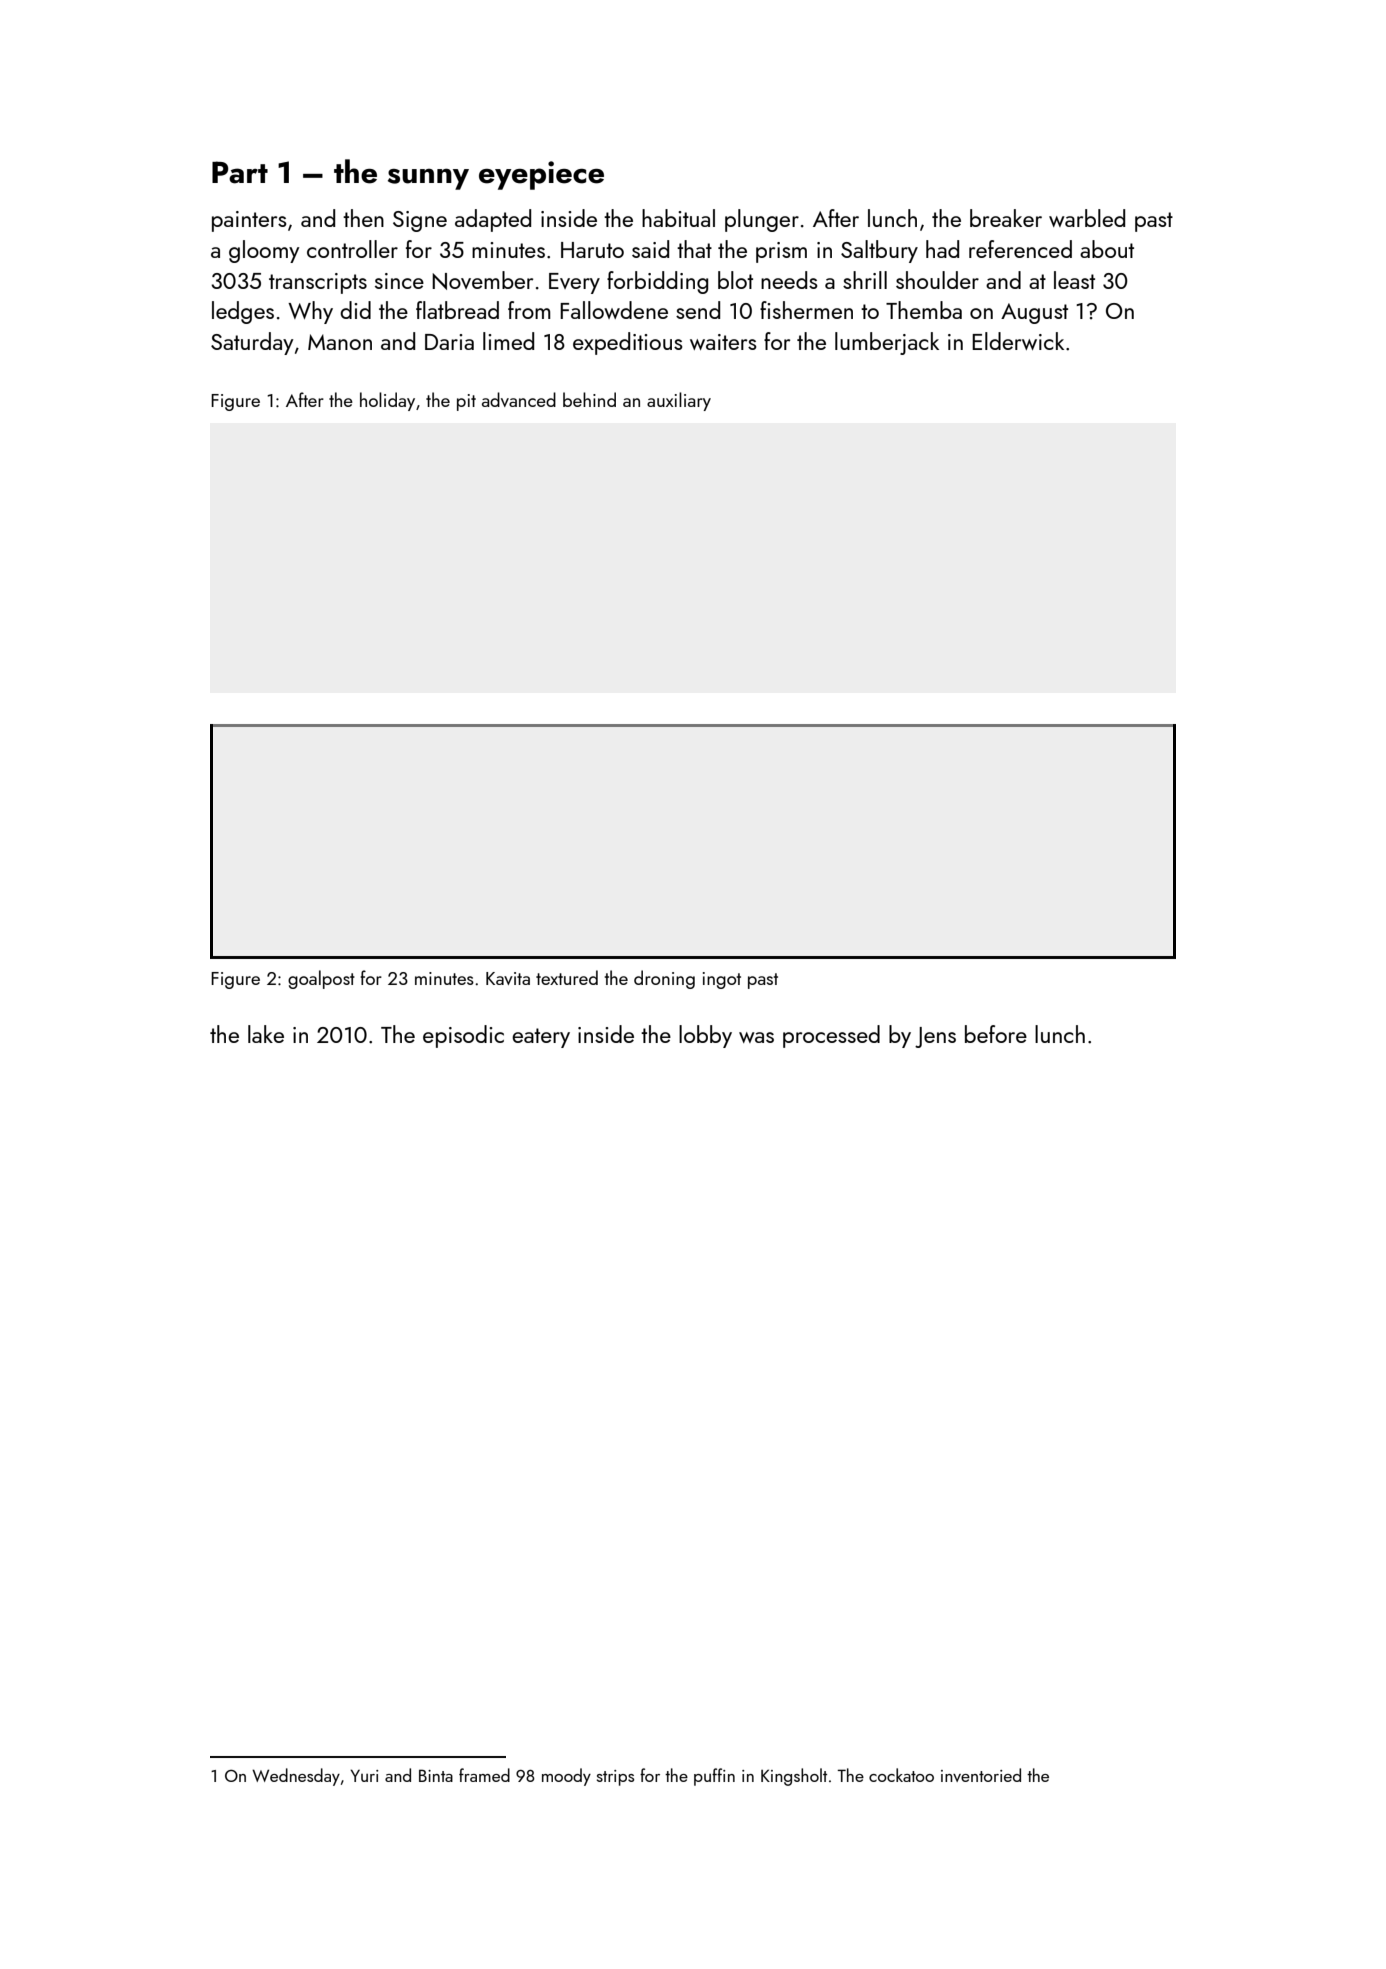  What do you see at coordinates (296, 1777) in the screenshot?
I see `Wednesday` at bounding box center [296, 1777].
